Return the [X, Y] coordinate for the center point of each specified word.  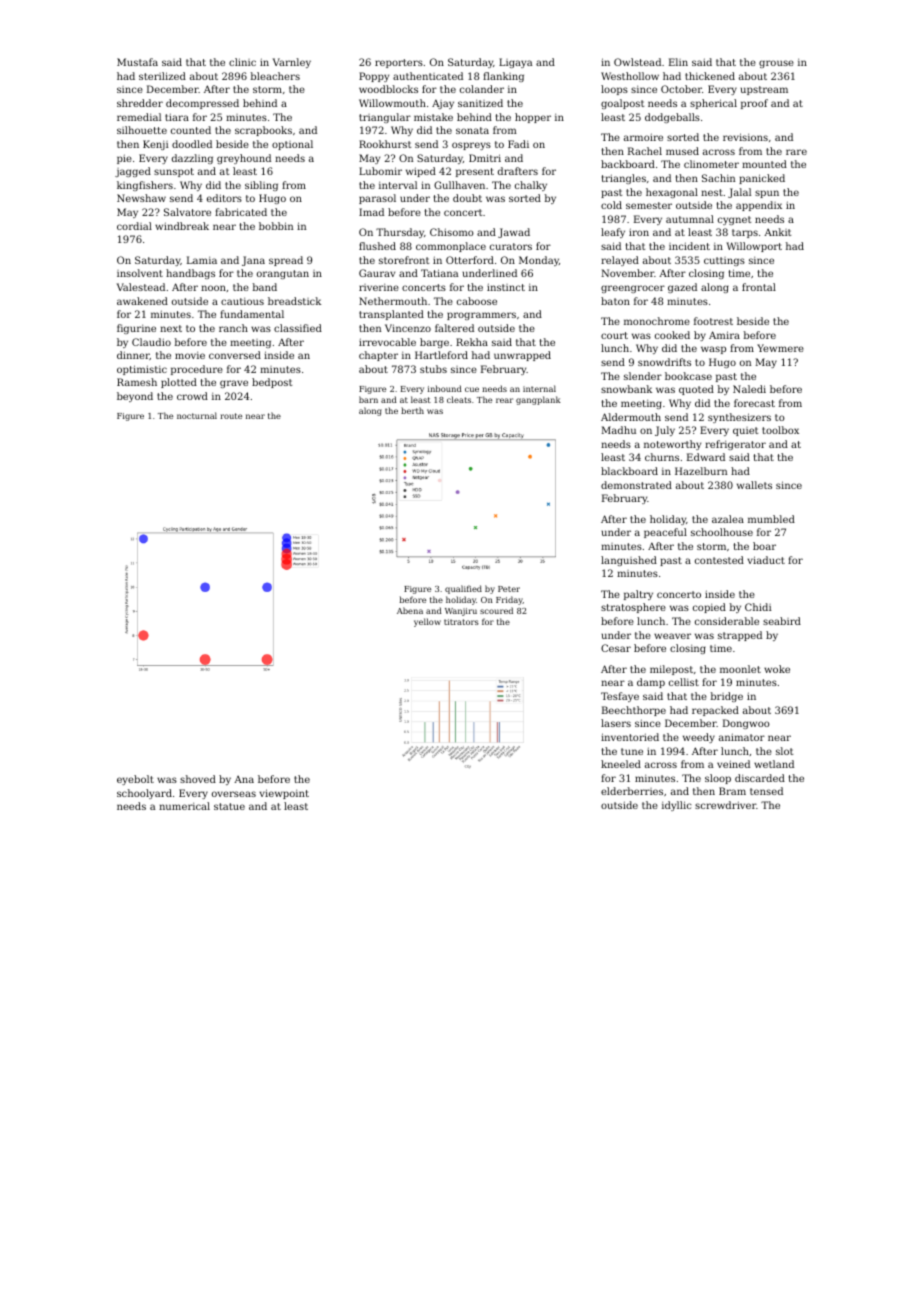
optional [292, 145]
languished [629, 561]
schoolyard [144, 794]
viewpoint [284, 794]
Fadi [518, 144]
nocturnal [197, 415]
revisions [745, 137]
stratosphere [633, 608]
